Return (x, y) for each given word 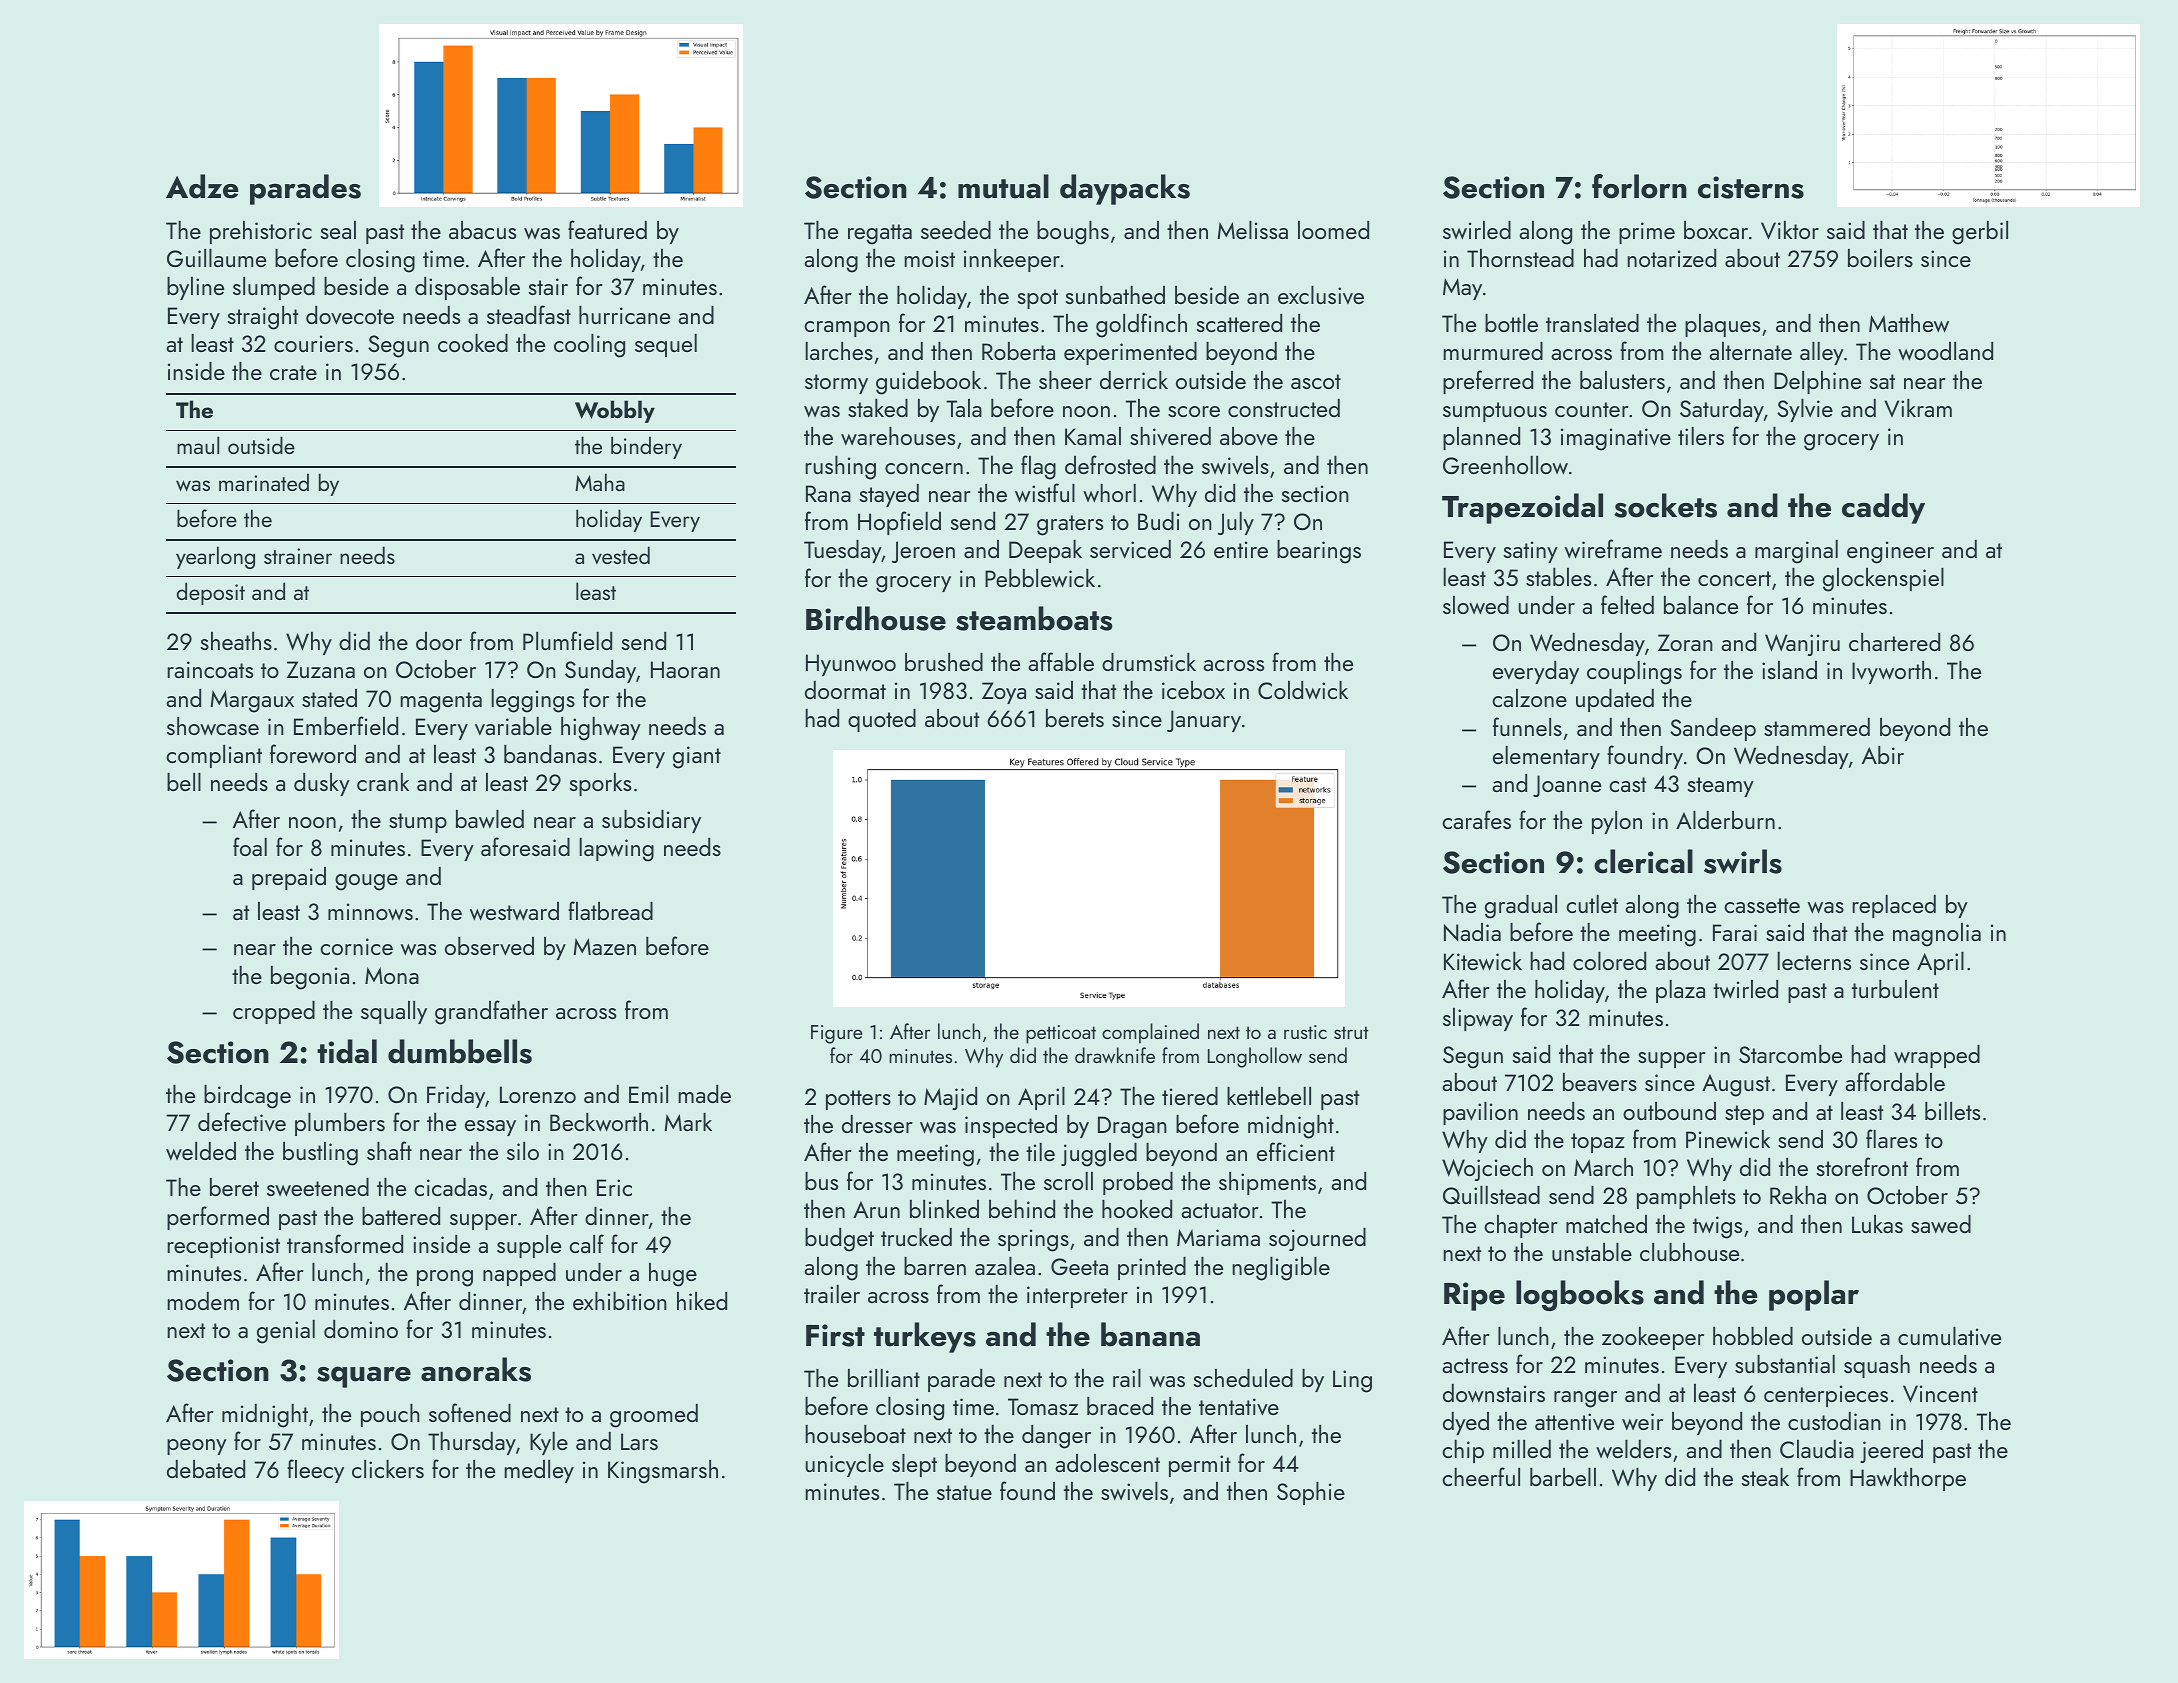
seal (338, 230)
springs (1033, 1240)
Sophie (1311, 1493)
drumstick (1149, 662)
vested (621, 555)
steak (1765, 1477)
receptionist (223, 1247)
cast (1628, 784)
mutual (1003, 186)
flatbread (610, 910)
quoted (882, 720)
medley (539, 1471)
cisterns (1751, 187)
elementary (1546, 757)
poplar (1814, 1295)
